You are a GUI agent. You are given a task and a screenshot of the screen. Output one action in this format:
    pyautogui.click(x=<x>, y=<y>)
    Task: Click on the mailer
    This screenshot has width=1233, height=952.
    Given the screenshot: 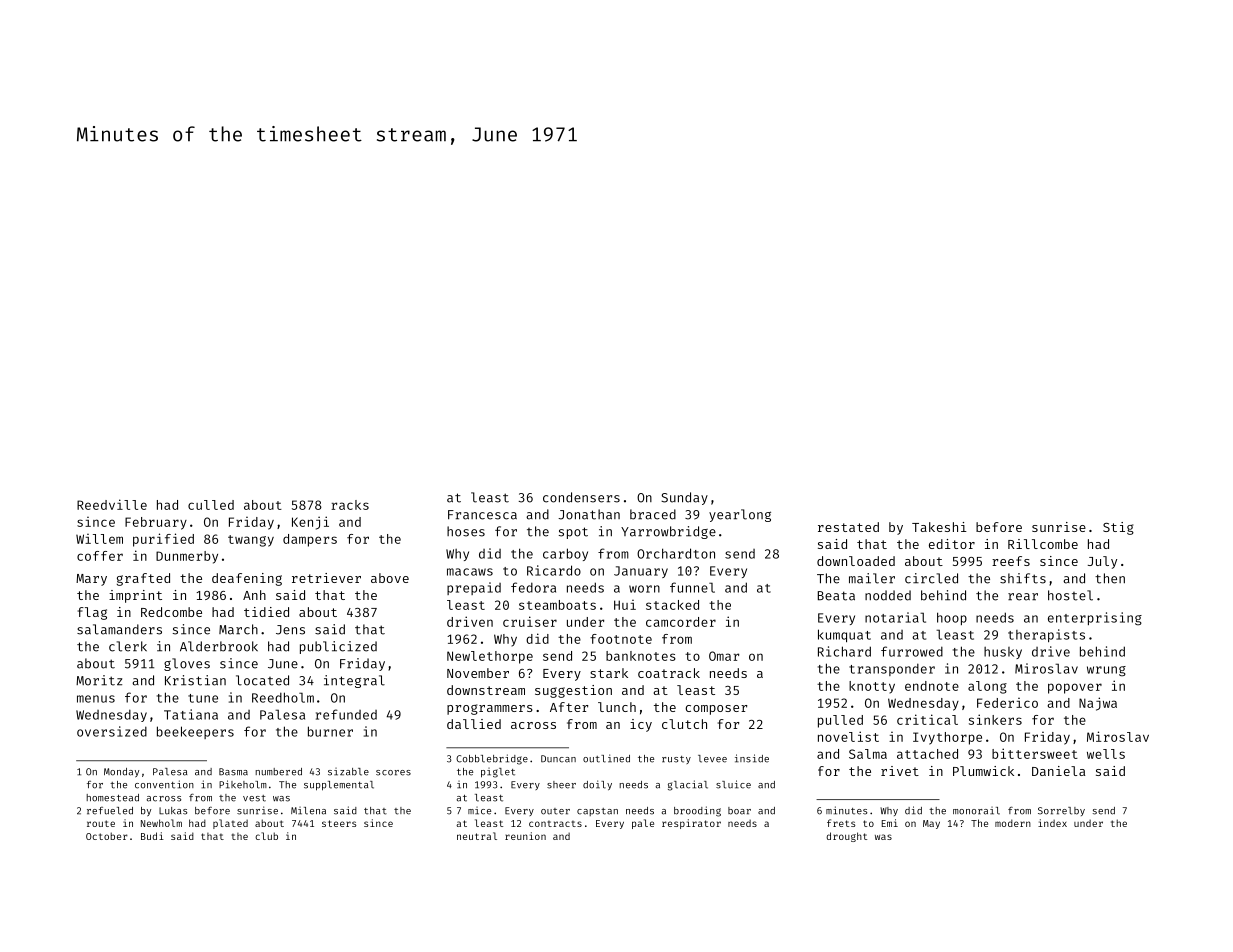 What is the action you would take?
    pyautogui.click(x=872, y=578)
